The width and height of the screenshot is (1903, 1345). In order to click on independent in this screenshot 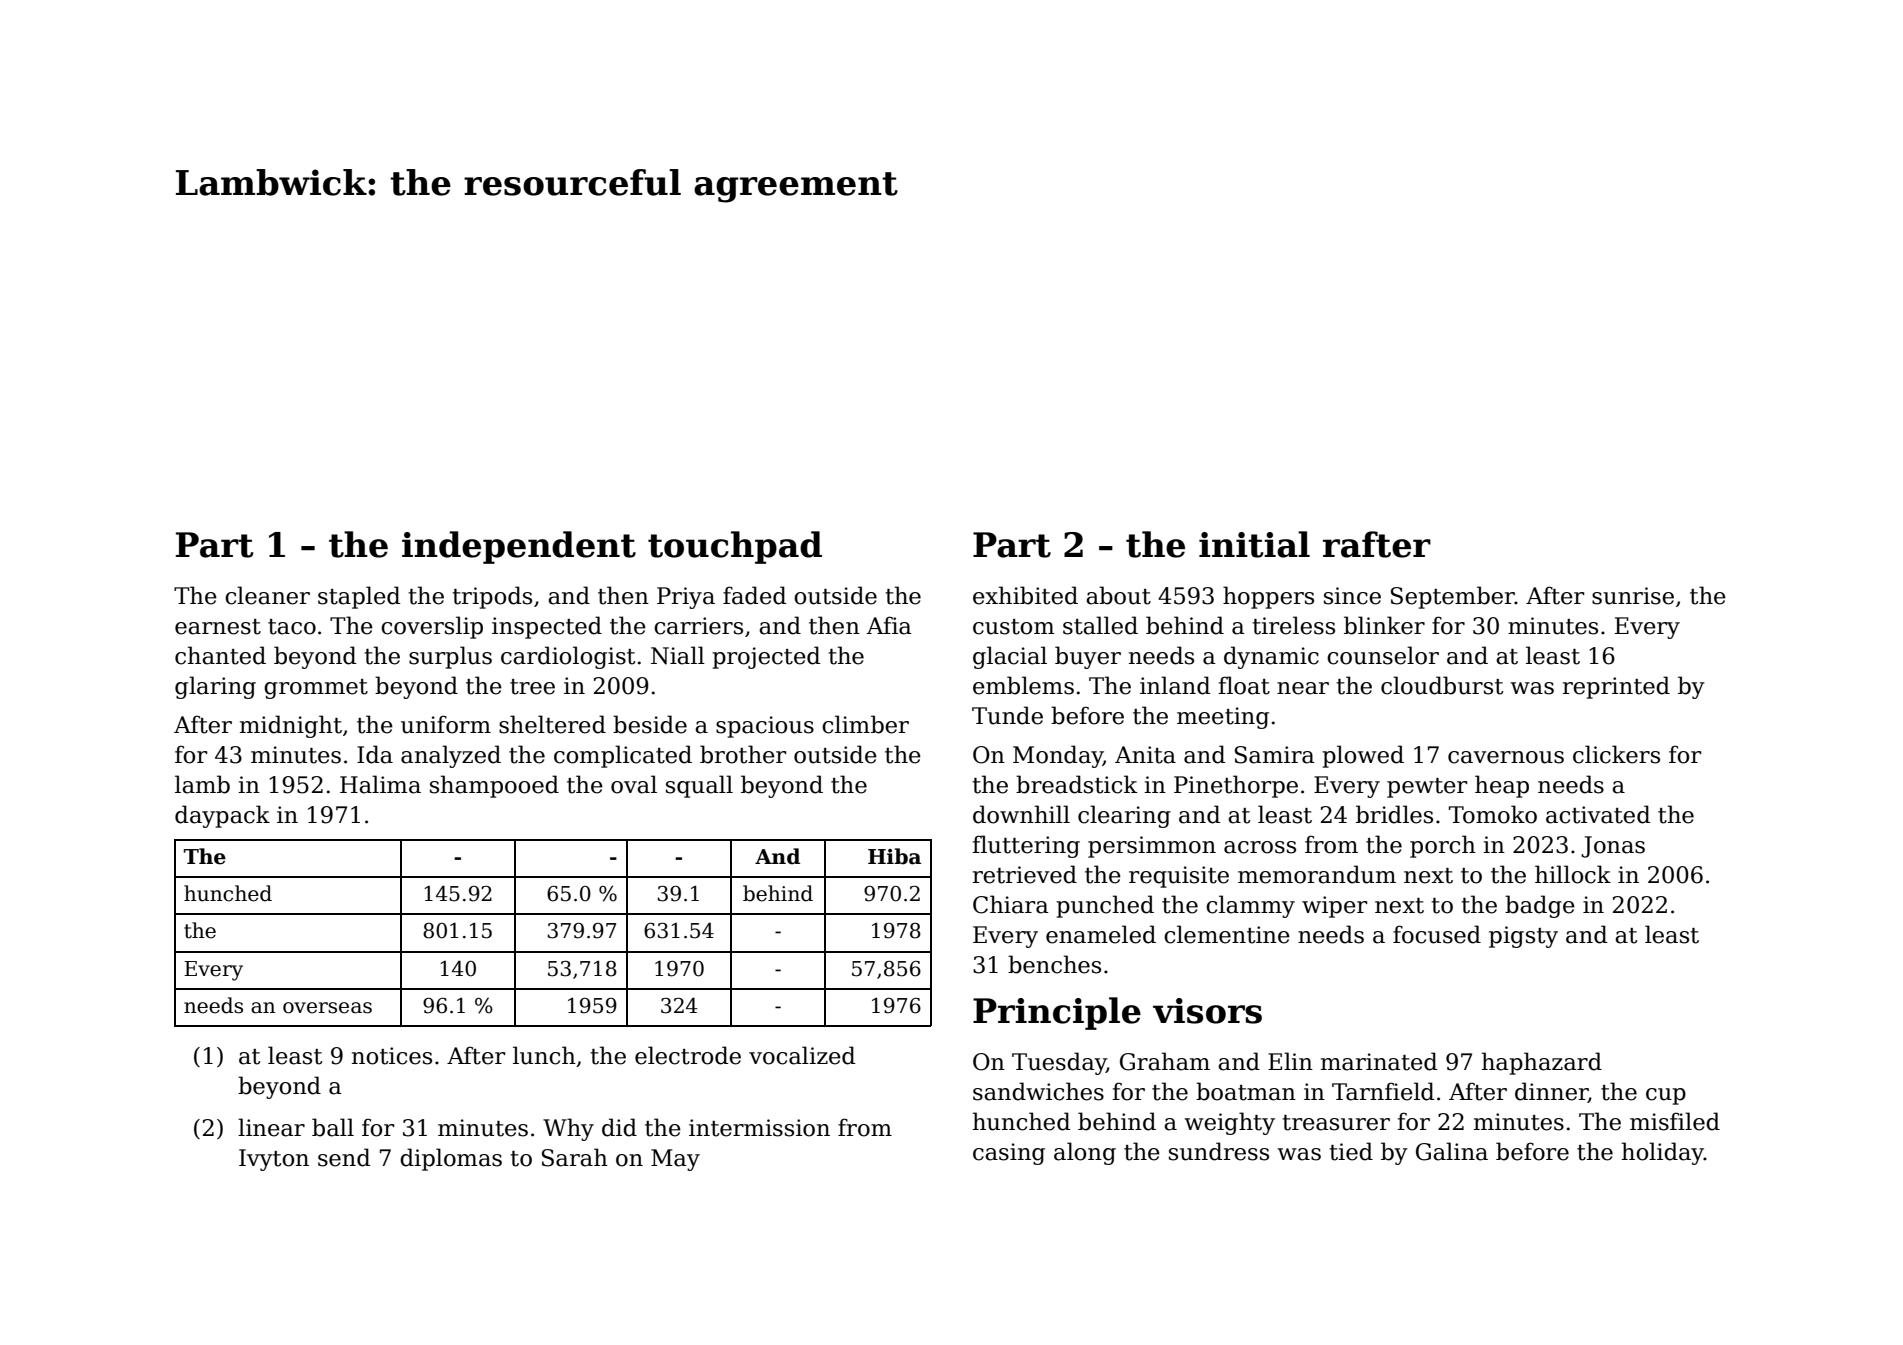, I will do `click(519, 547)`.
